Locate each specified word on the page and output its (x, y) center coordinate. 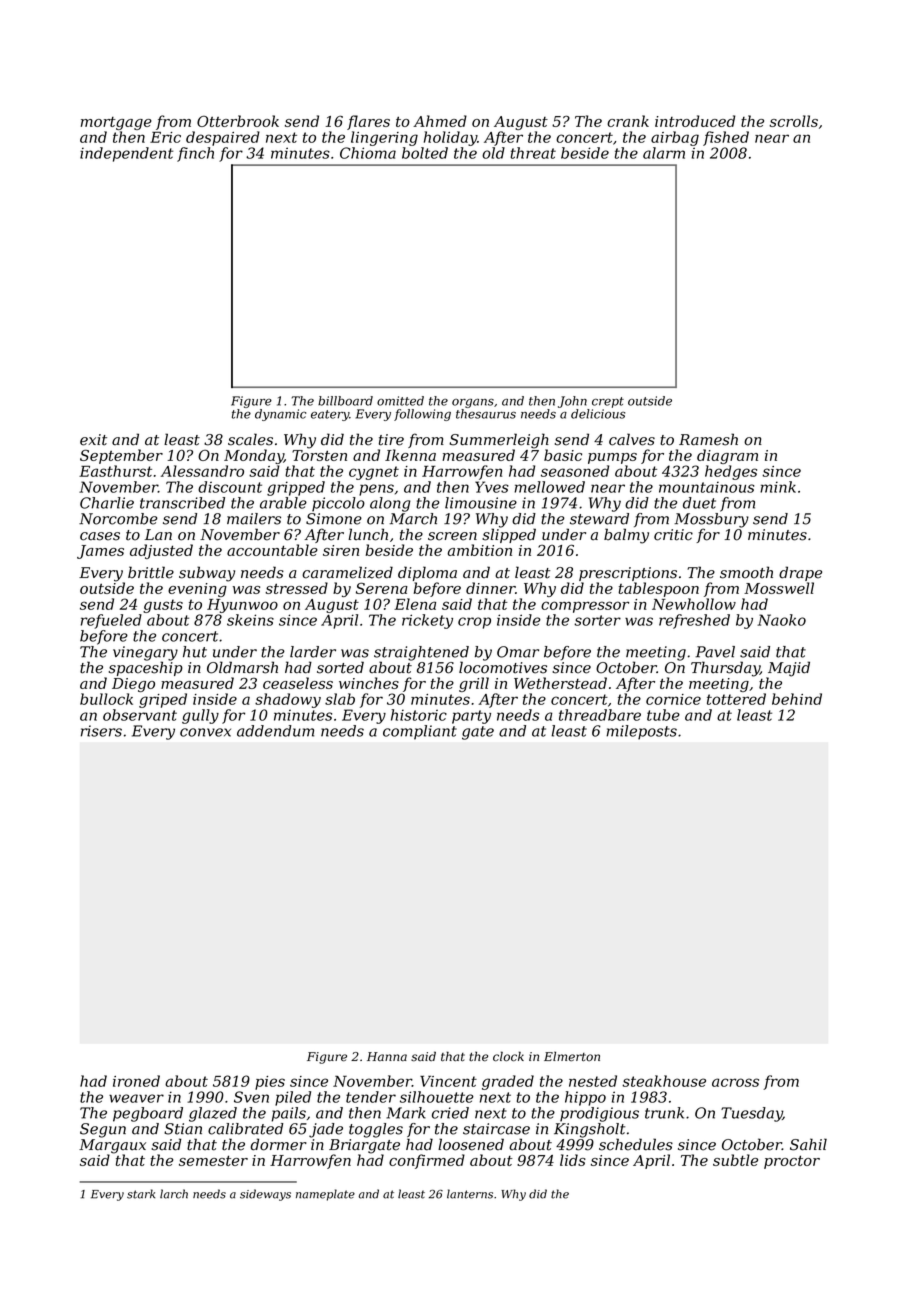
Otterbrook (238, 121)
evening (197, 590)
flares (368, 122)
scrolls (793, 121)
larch (174, 1194)
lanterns (470, 1194)
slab (340, 699)
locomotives (503, 667)
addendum (275, 731)
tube (663, 715)
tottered (736, 699)
